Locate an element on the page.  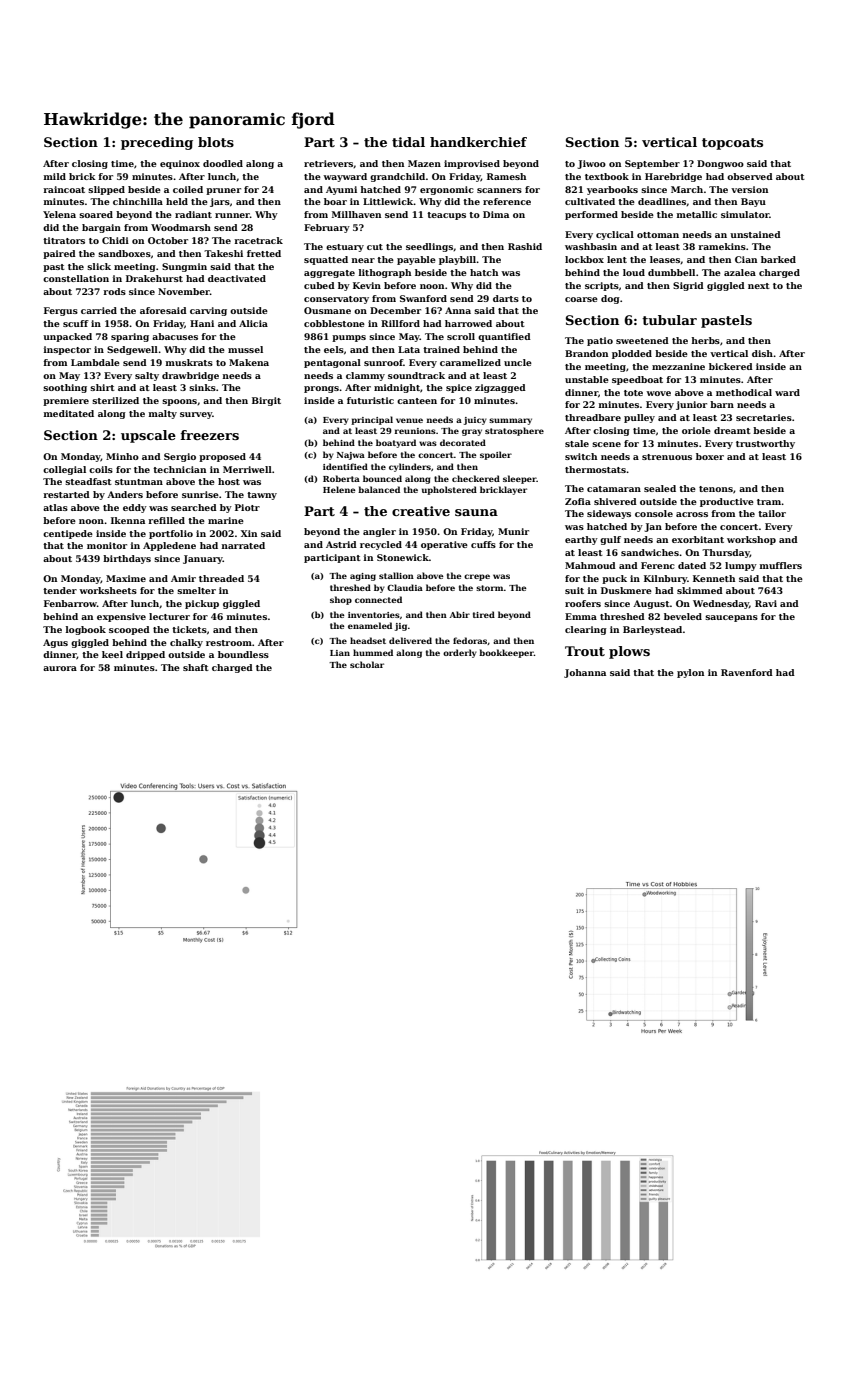
Ravenford is located at coordinates (747, 672).
